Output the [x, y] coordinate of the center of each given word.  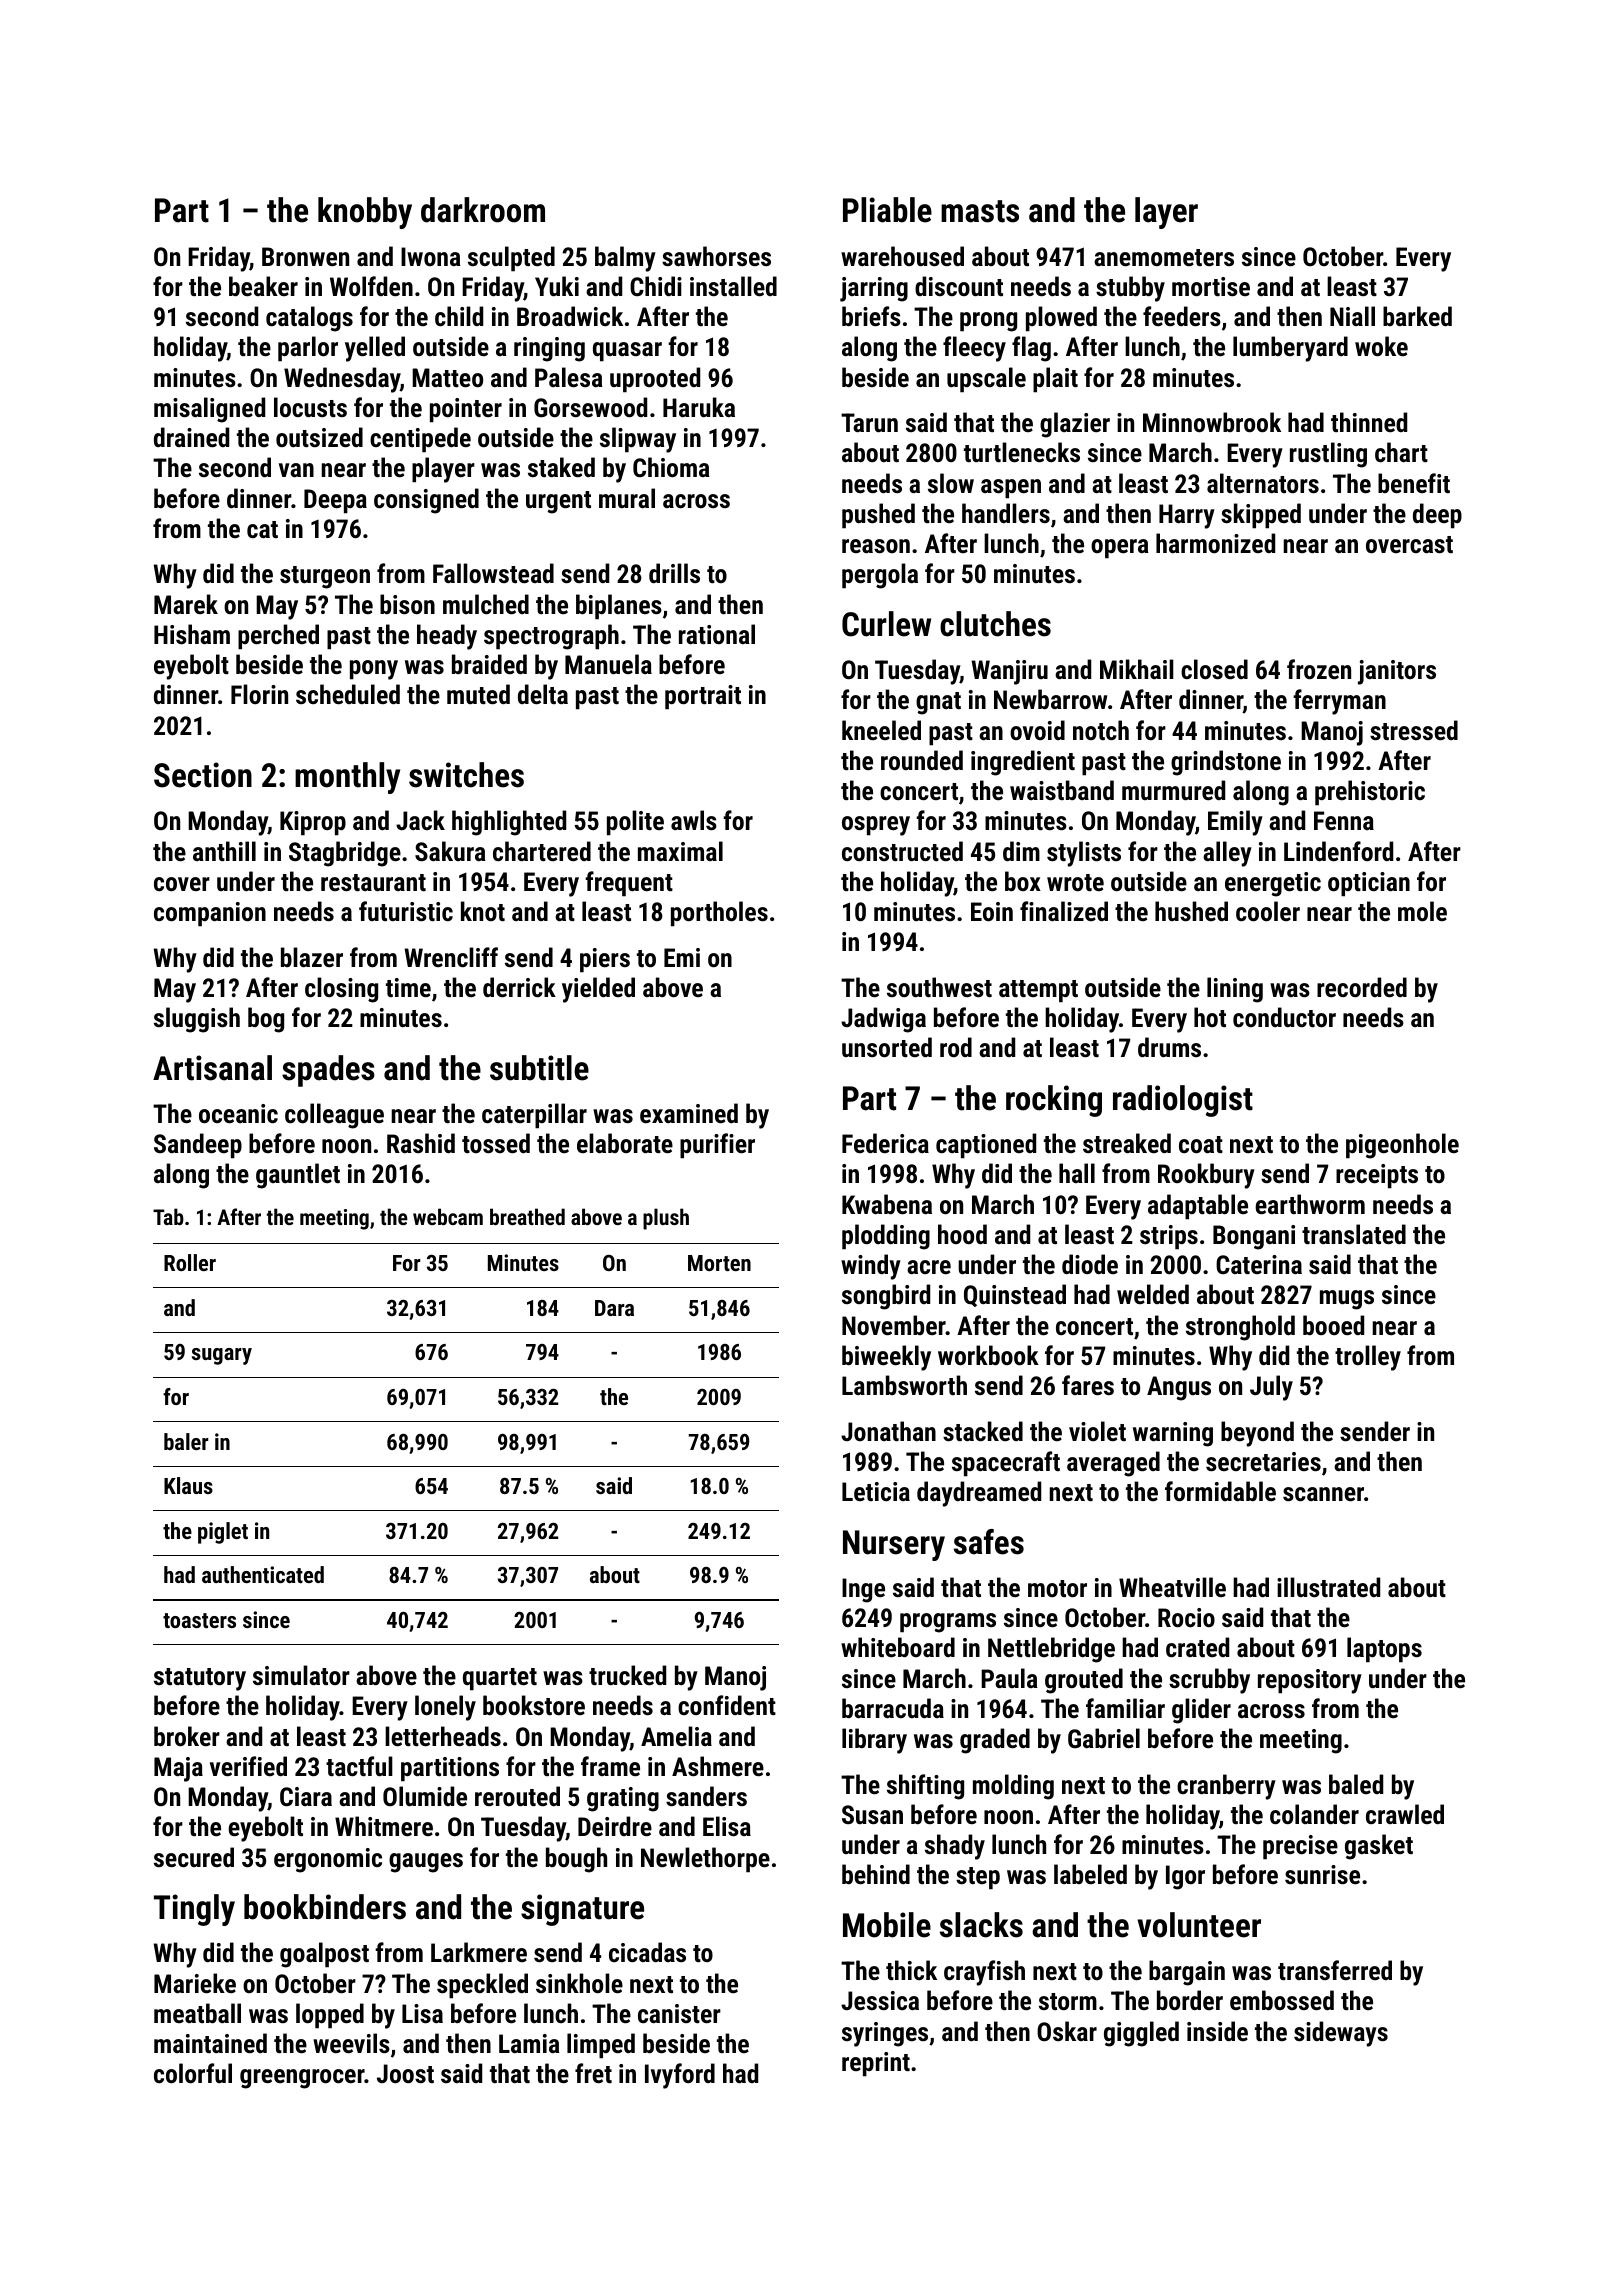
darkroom [483, 210]
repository [1310, 1681]
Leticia [876, 1491]
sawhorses [716, 256]
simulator [301, 1675]
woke [1381, 346]
